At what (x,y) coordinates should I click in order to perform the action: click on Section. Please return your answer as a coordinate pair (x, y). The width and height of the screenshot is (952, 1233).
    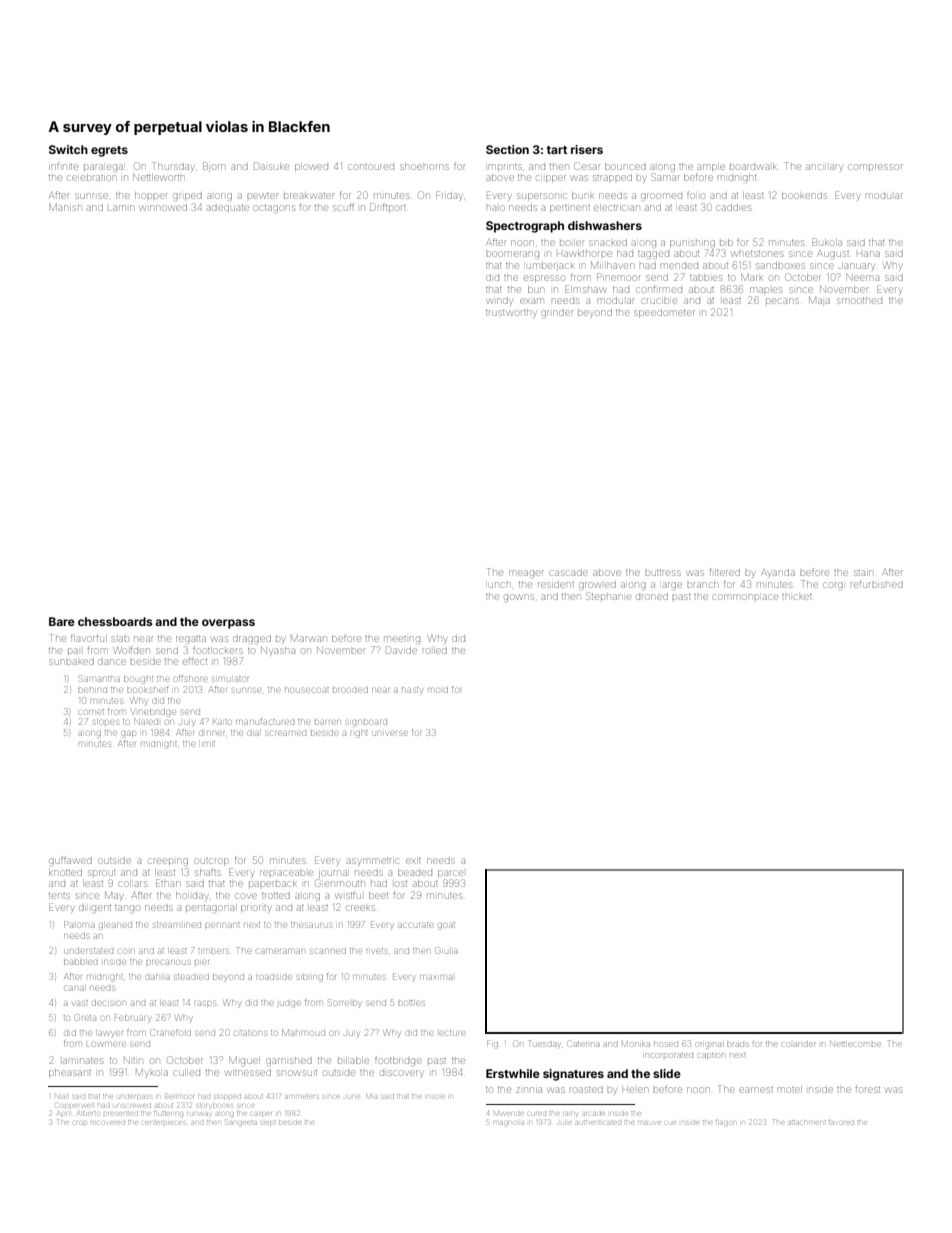
    Looking at the image, I should click on (507, 149).
